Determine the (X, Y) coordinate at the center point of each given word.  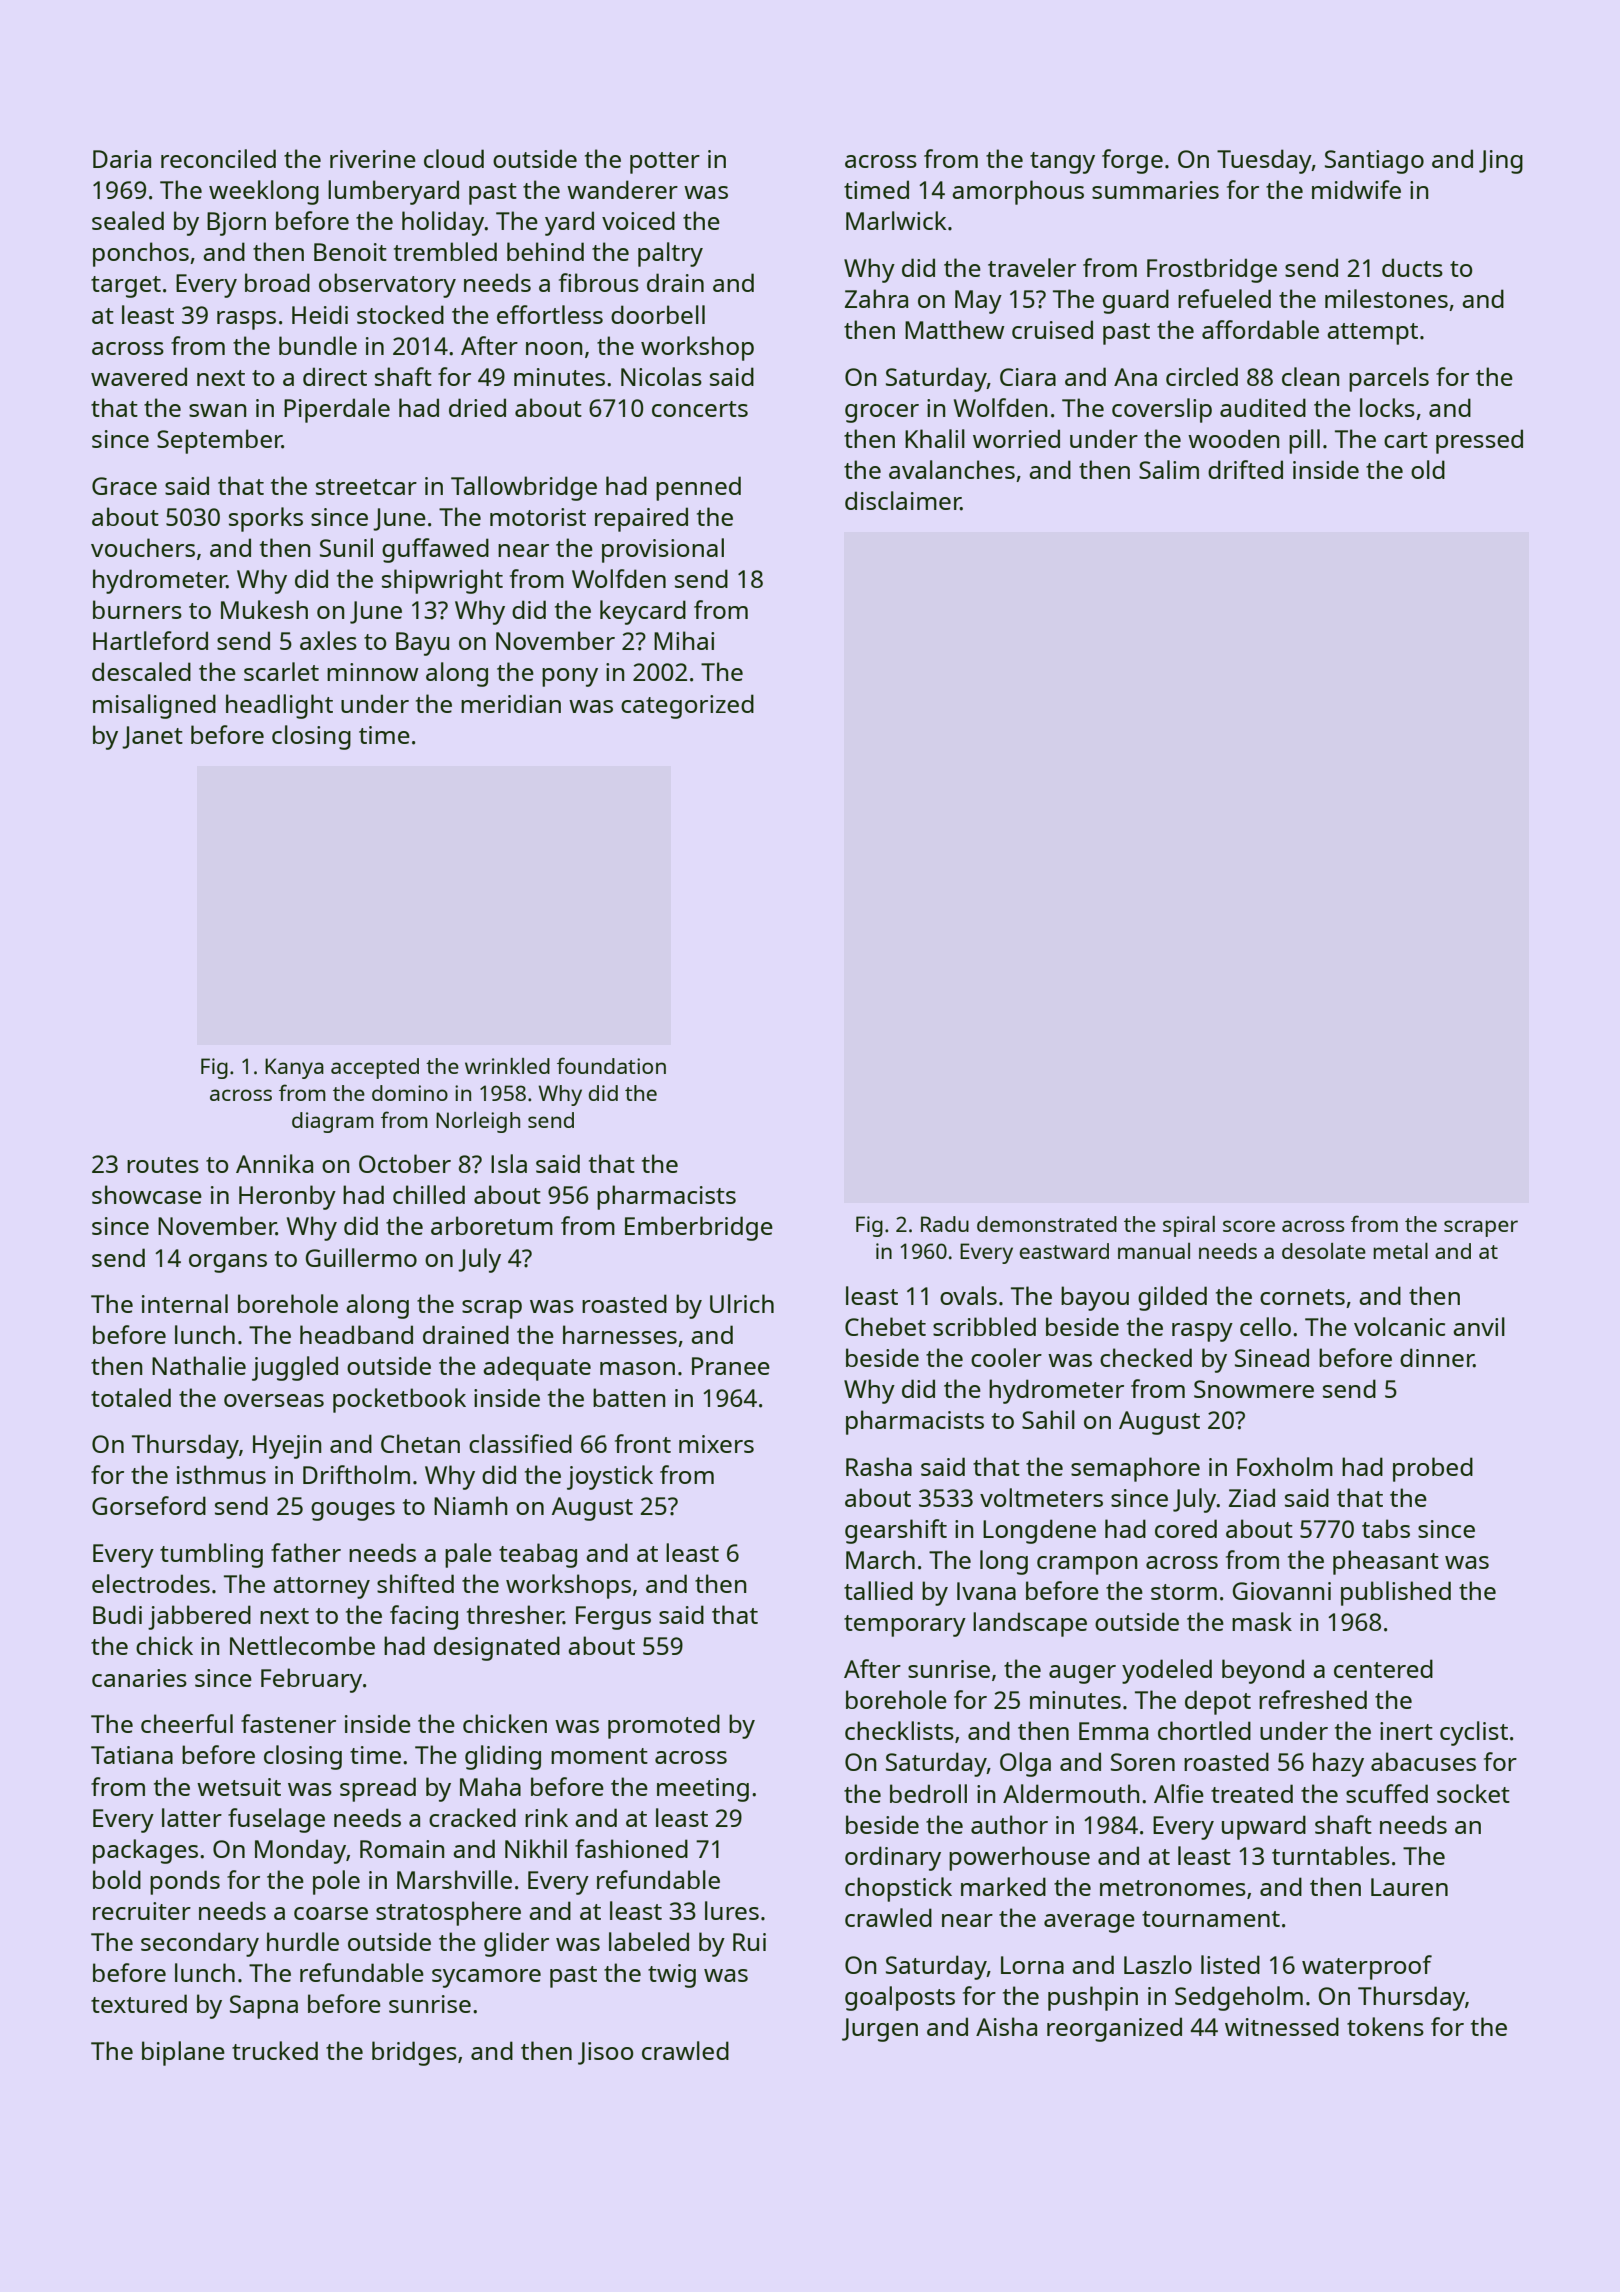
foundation (611, 1065)
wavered (139, 376)
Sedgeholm (1239, 1998)
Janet (152, 737)
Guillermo (361, 1257)
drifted (1245, 469)
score (1249, 1226)
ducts (1412, 267)
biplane (183, 2053)
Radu (945, 1224)
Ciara (1028, 377)
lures (732, 1910)
